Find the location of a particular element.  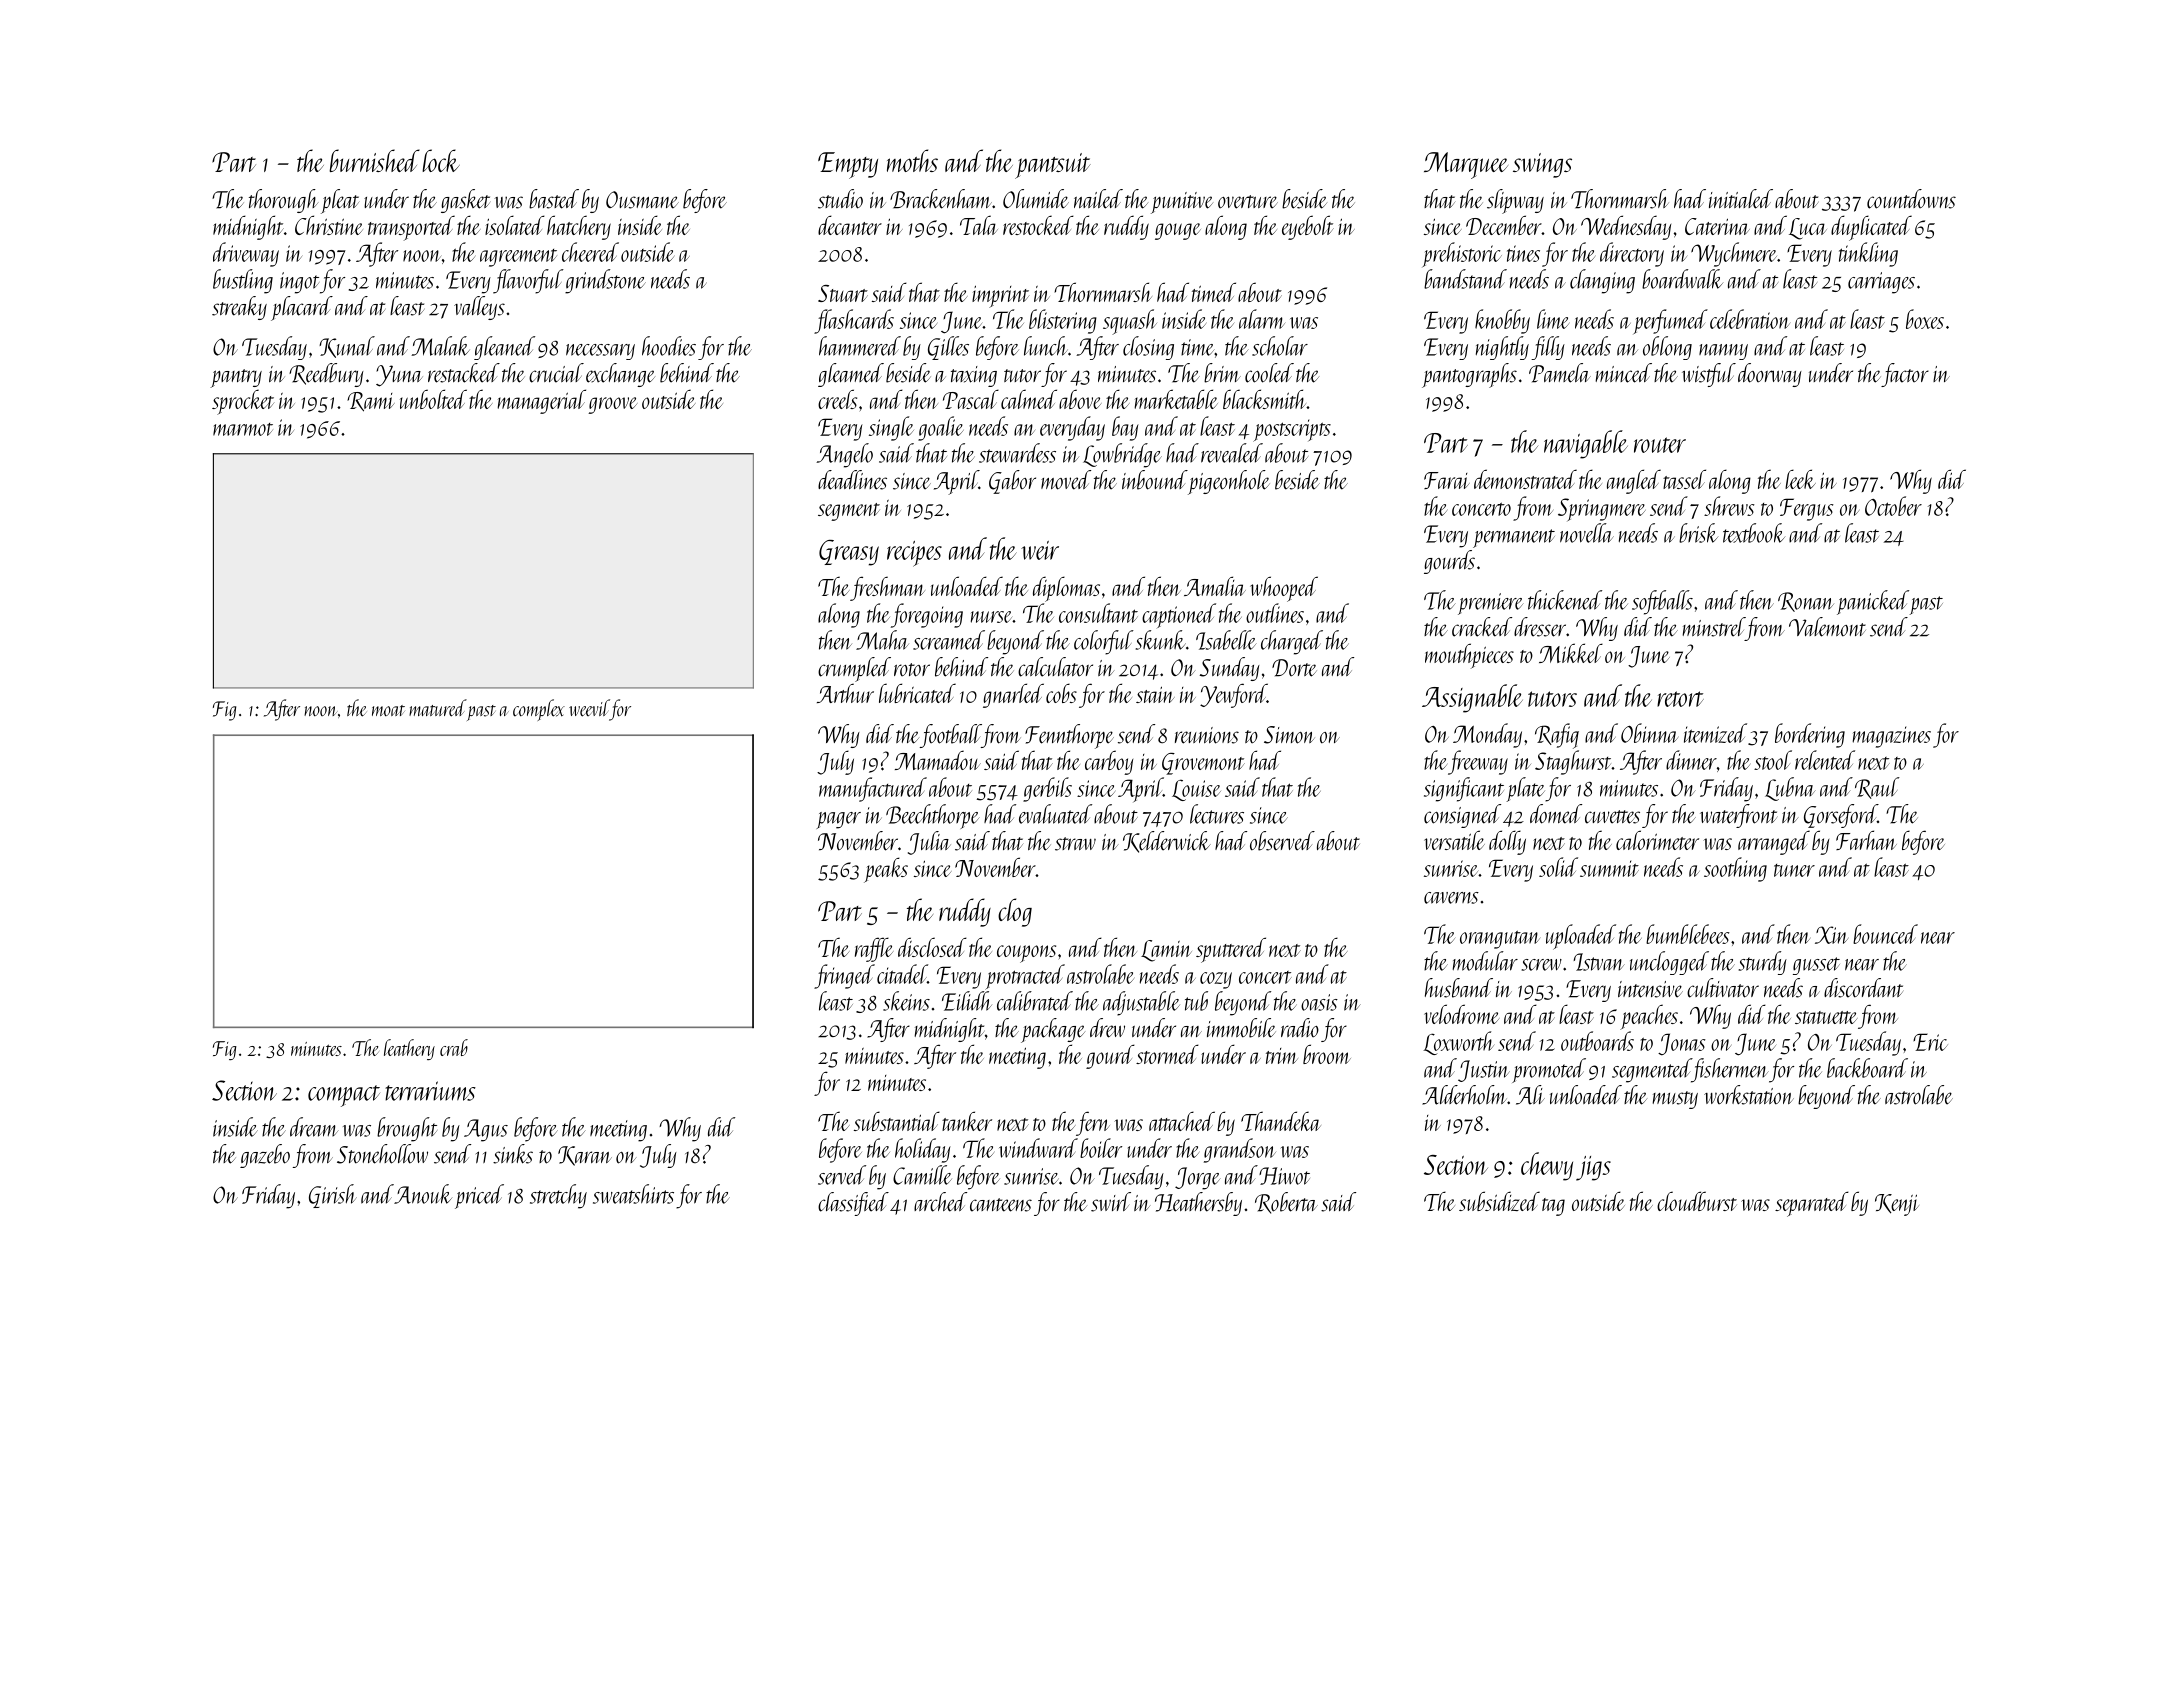

marmot is located at coordinates (243, 429).
